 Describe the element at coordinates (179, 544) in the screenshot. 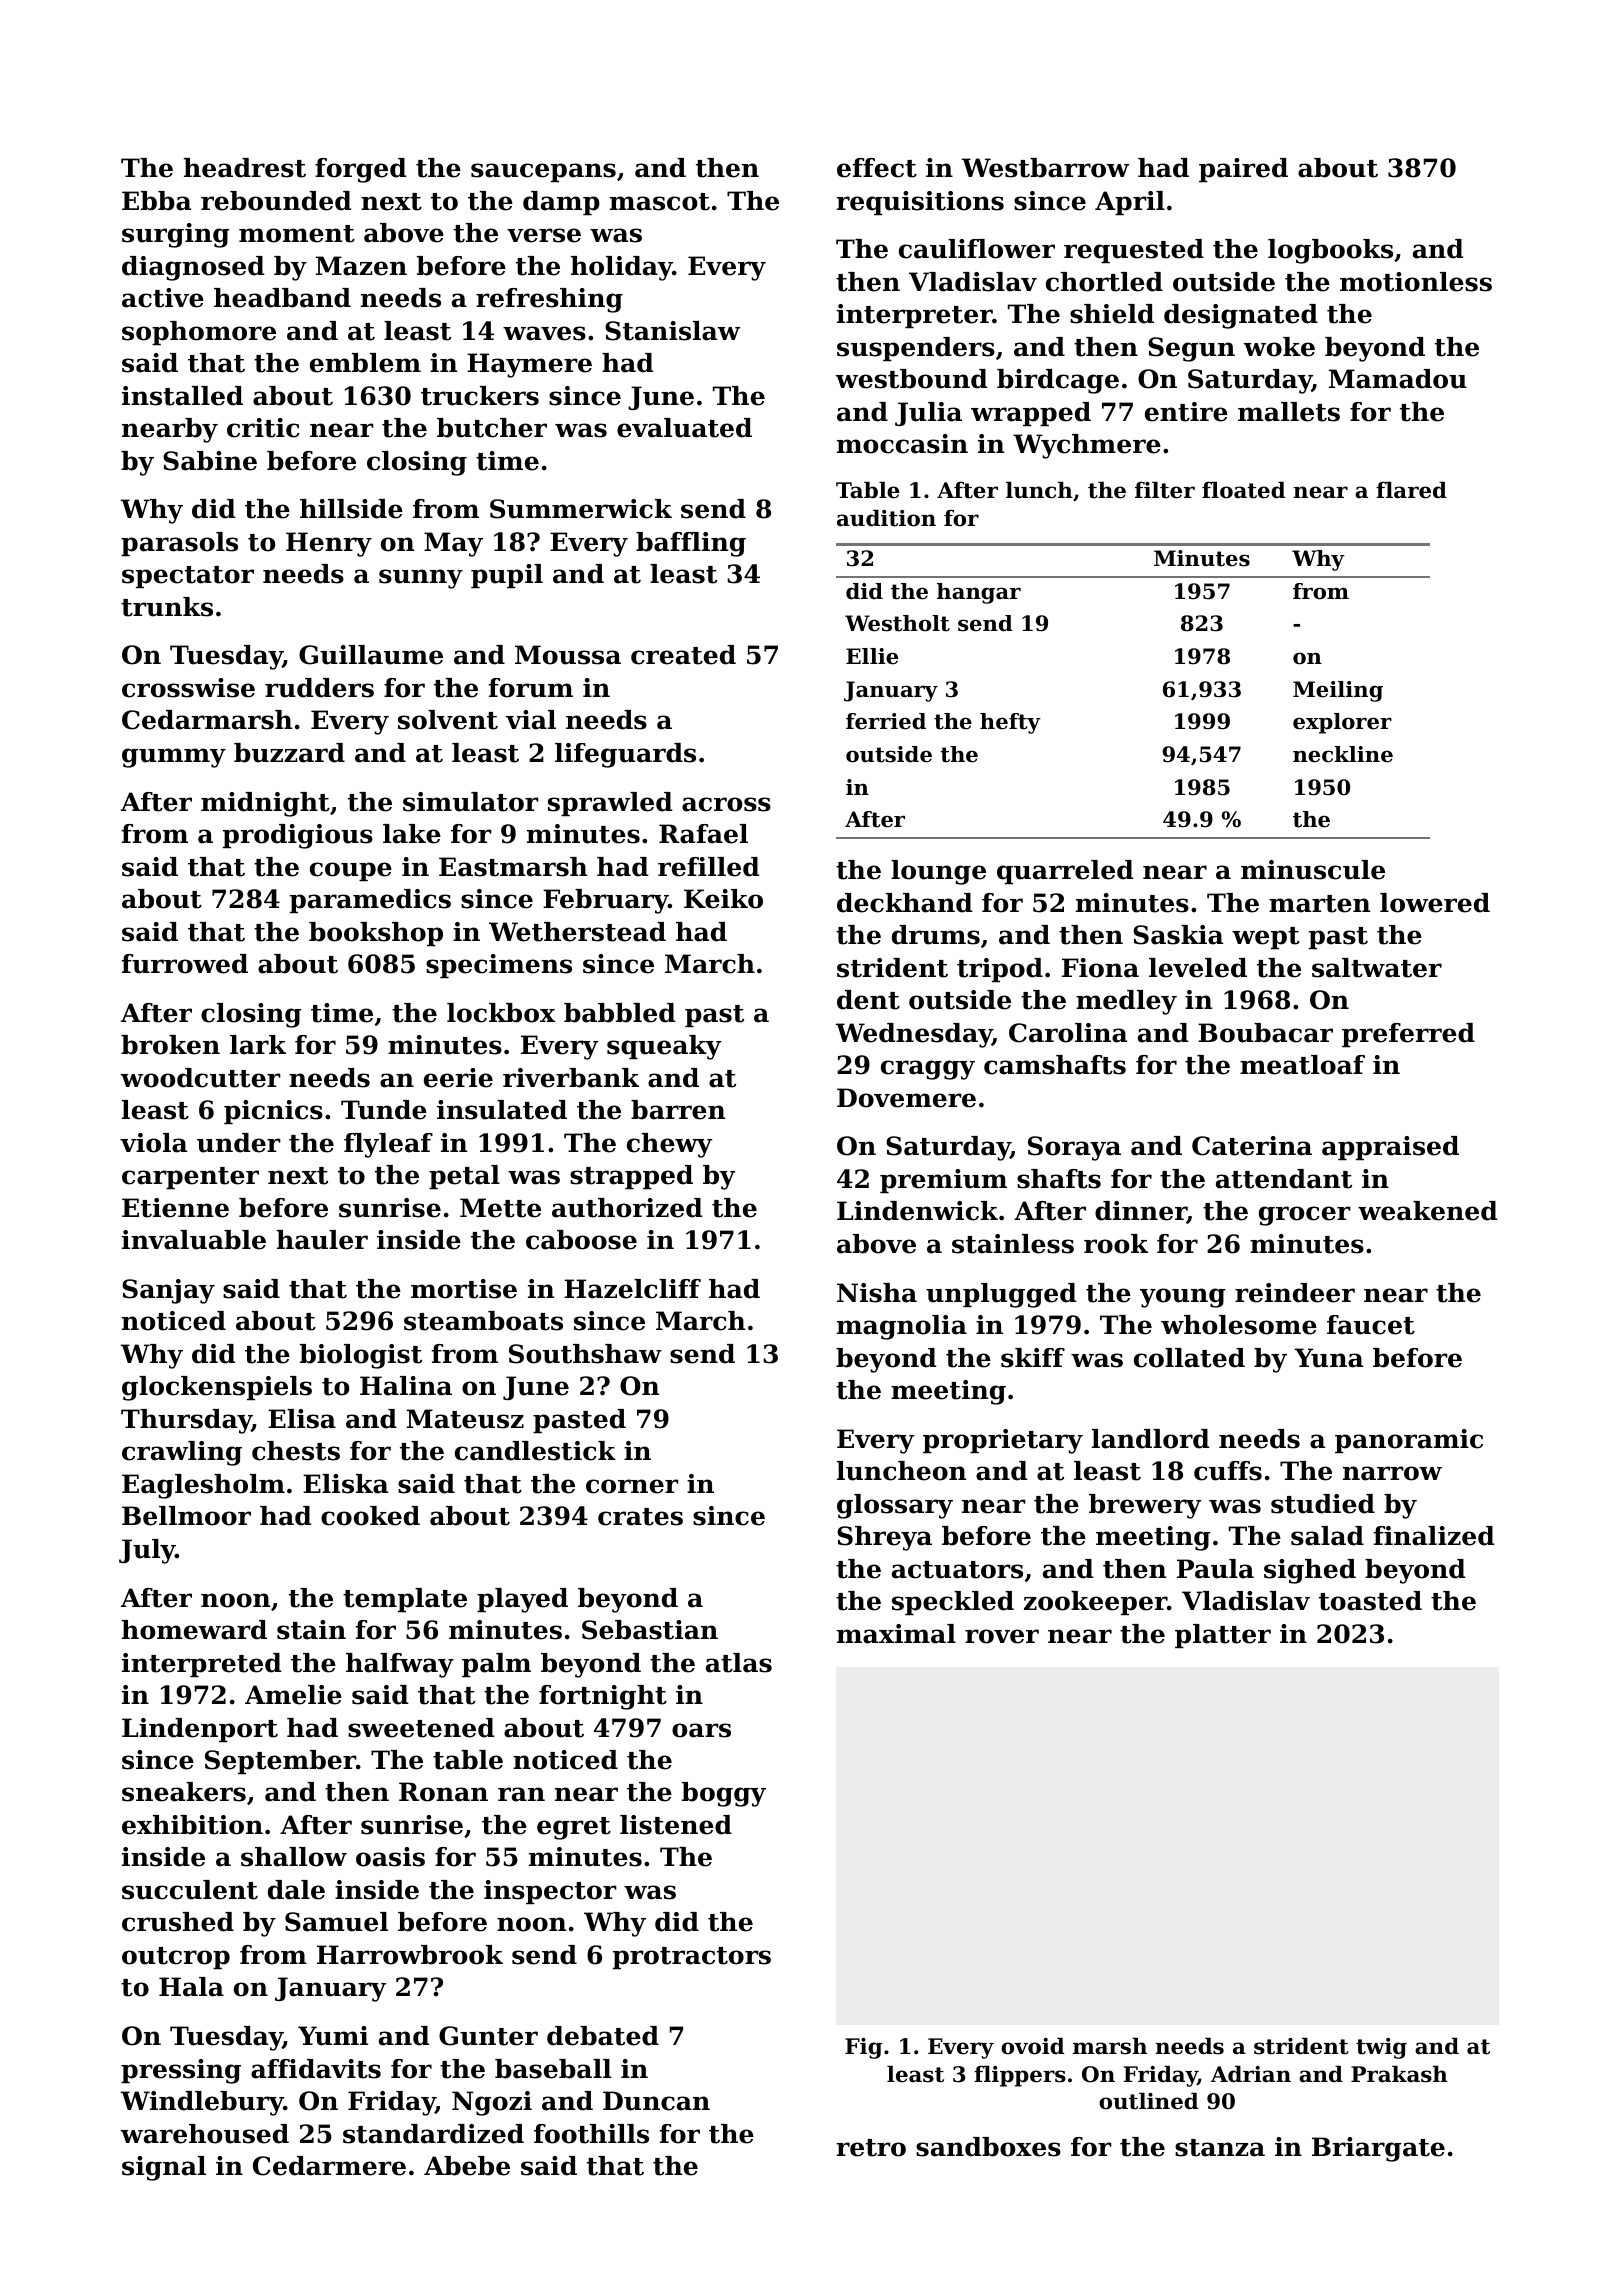

I see `parasols` at that location.
